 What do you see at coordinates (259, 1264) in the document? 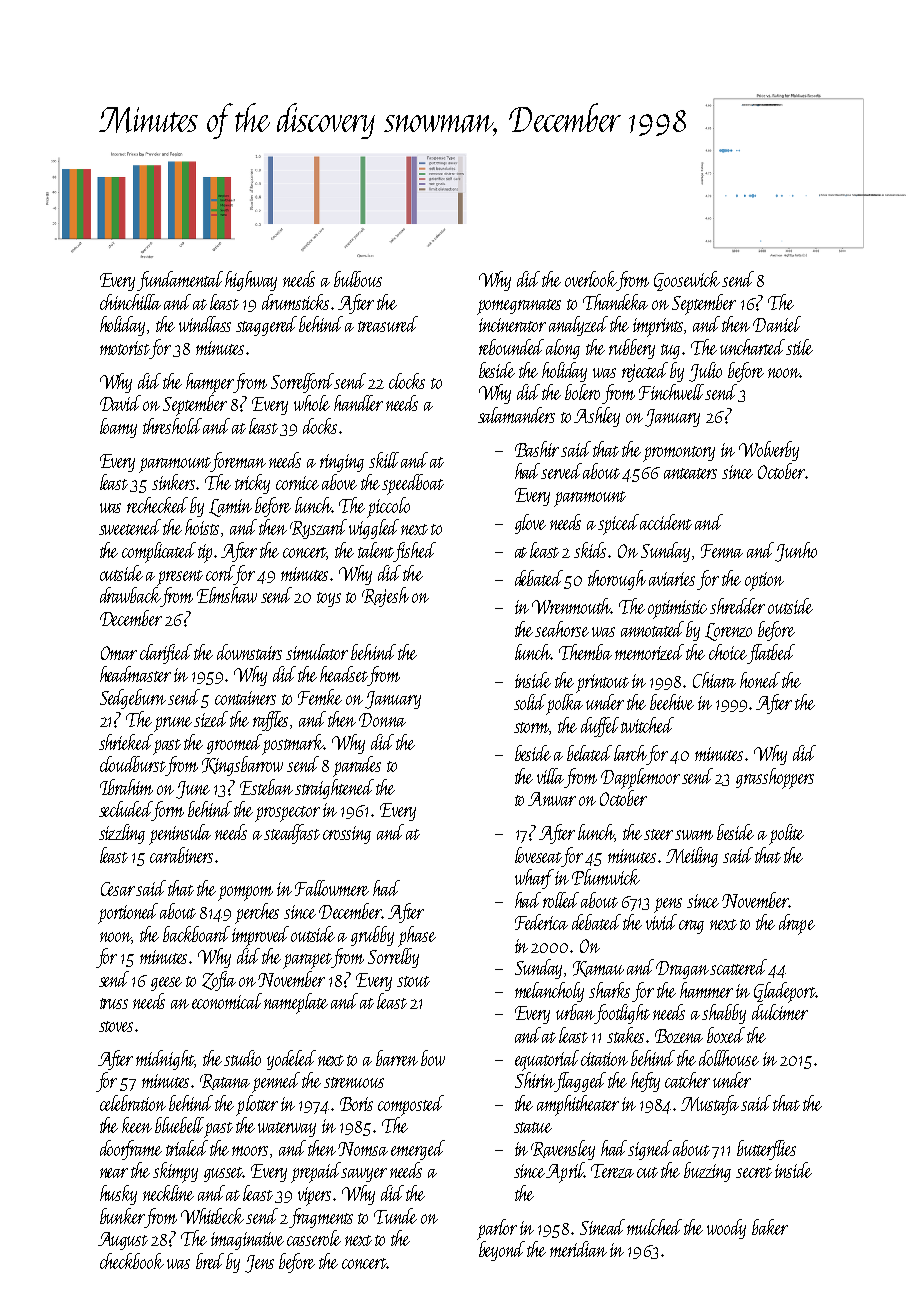
I see `Jens` at bounding box center [259, 1264].
